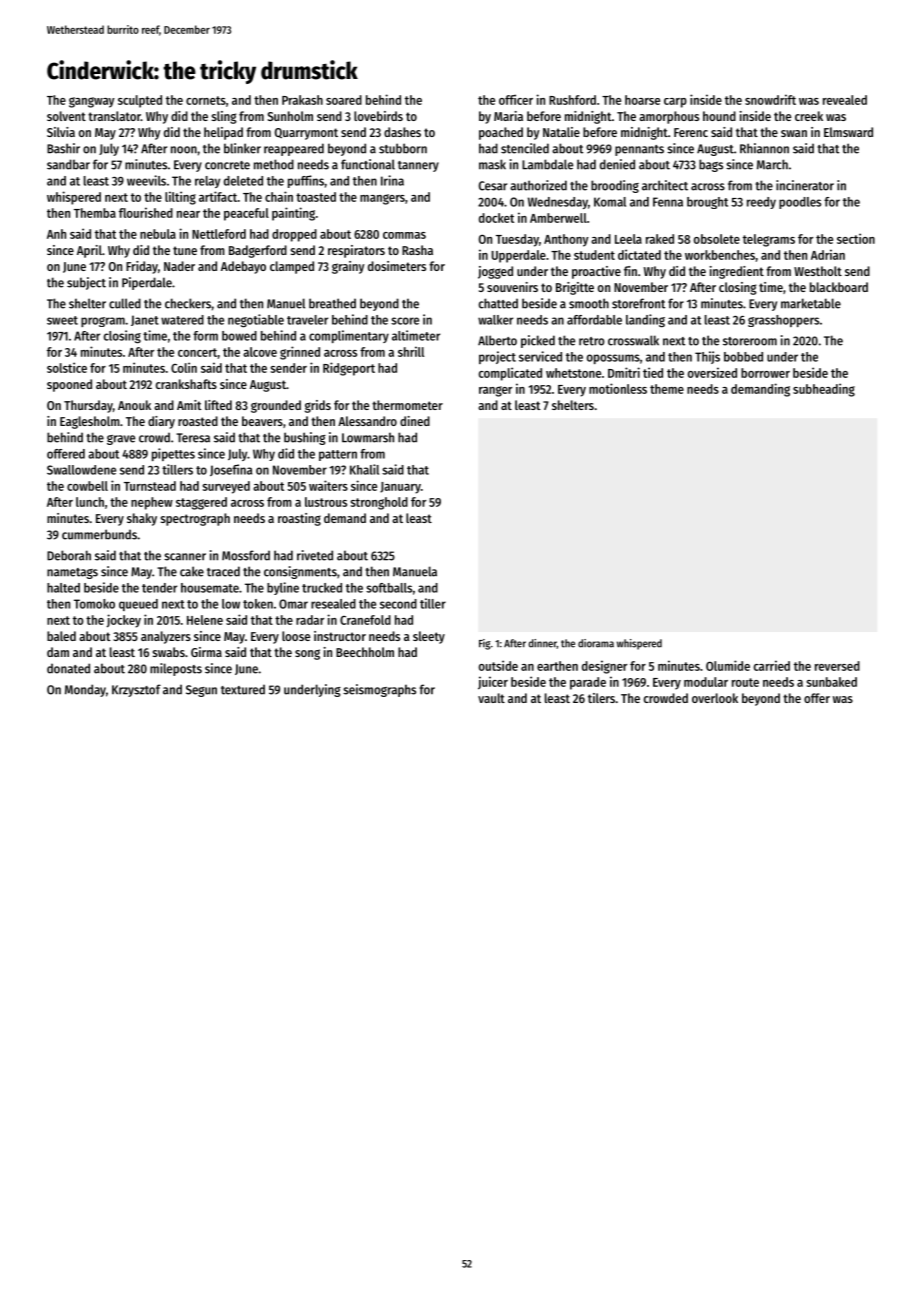 Image resolution: width=924 pixels, height=1308 pixels. Describe the element at coordinates (205, 336) in the screenshot. I see `form` at that location.
